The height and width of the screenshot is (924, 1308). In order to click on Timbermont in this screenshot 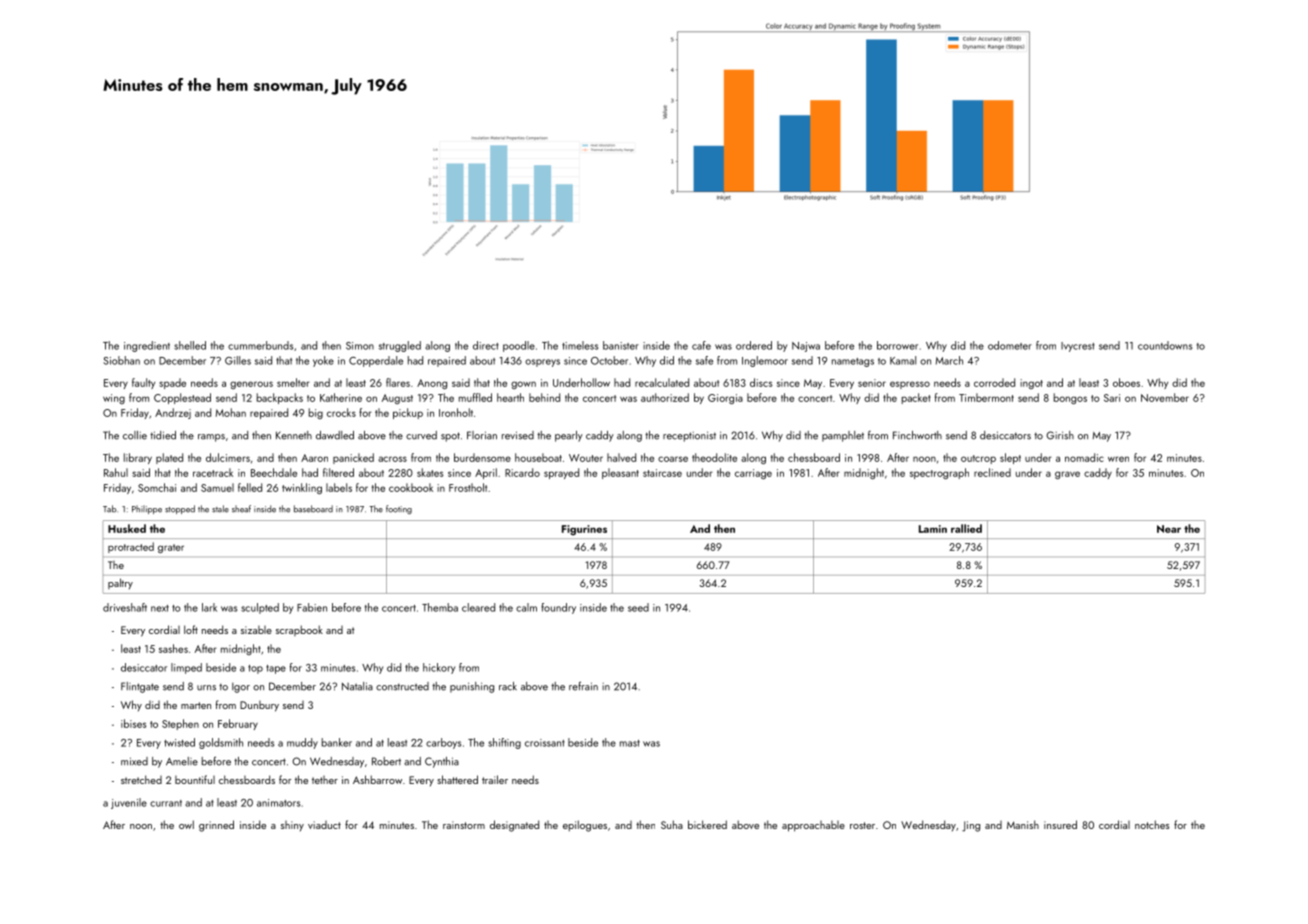, I will do `click(986, 397)`.
